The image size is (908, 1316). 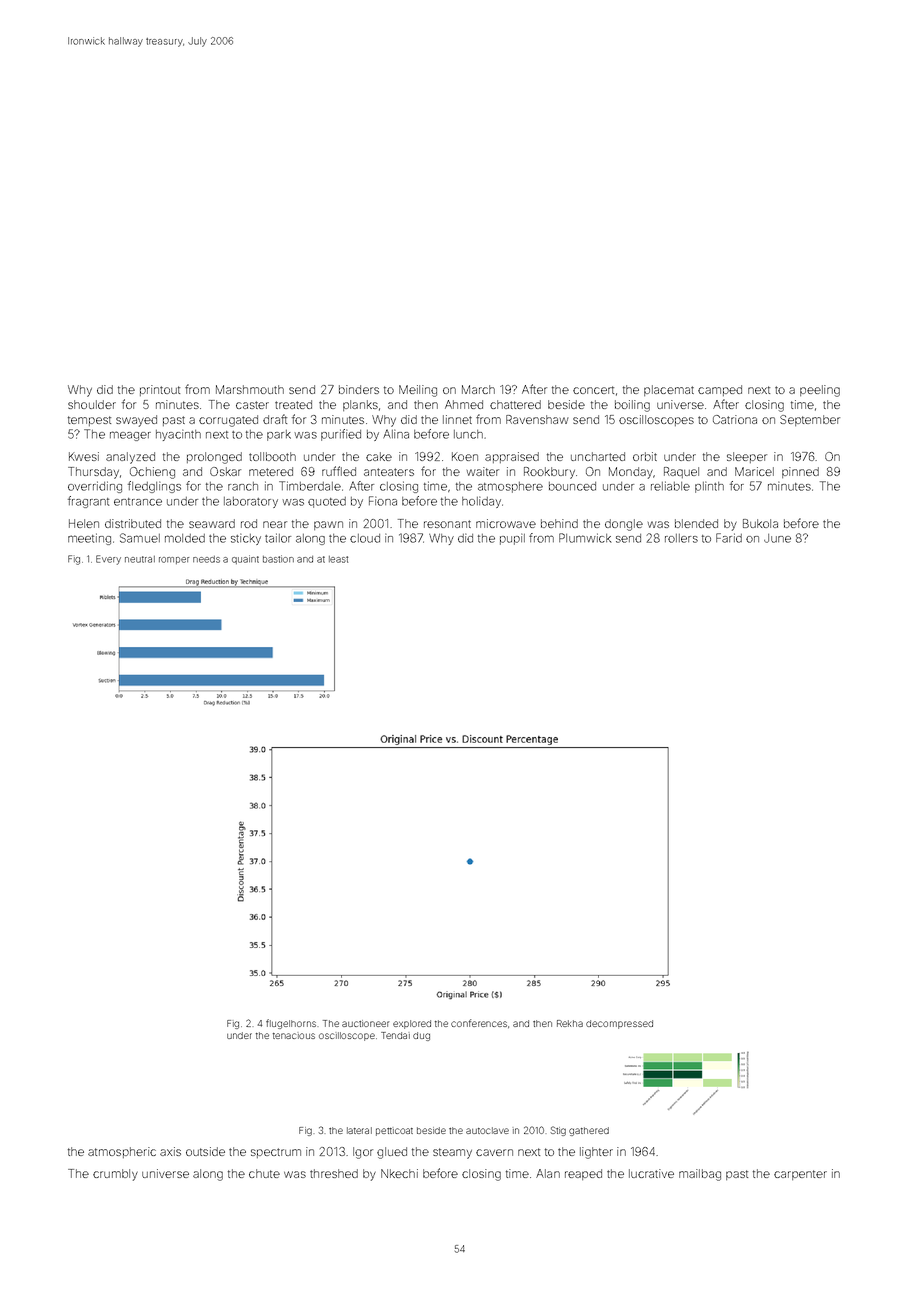 What do you see at coordinates (291, 1024) in the screenshot?
I see `flugelhorns` at bounding box center [291, 1024].
